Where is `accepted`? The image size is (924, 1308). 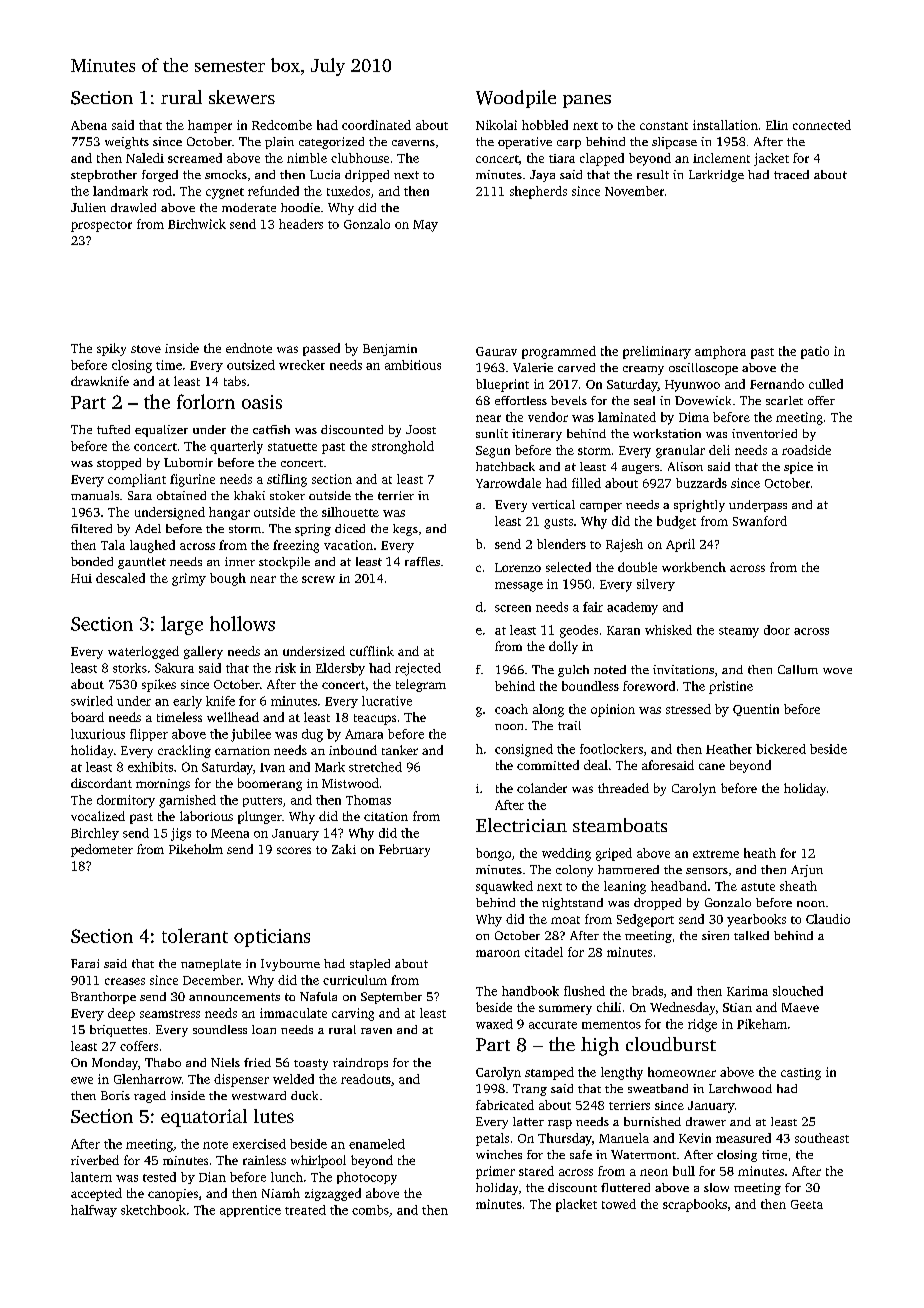 accepted is located at coordinates (96, 1194).
